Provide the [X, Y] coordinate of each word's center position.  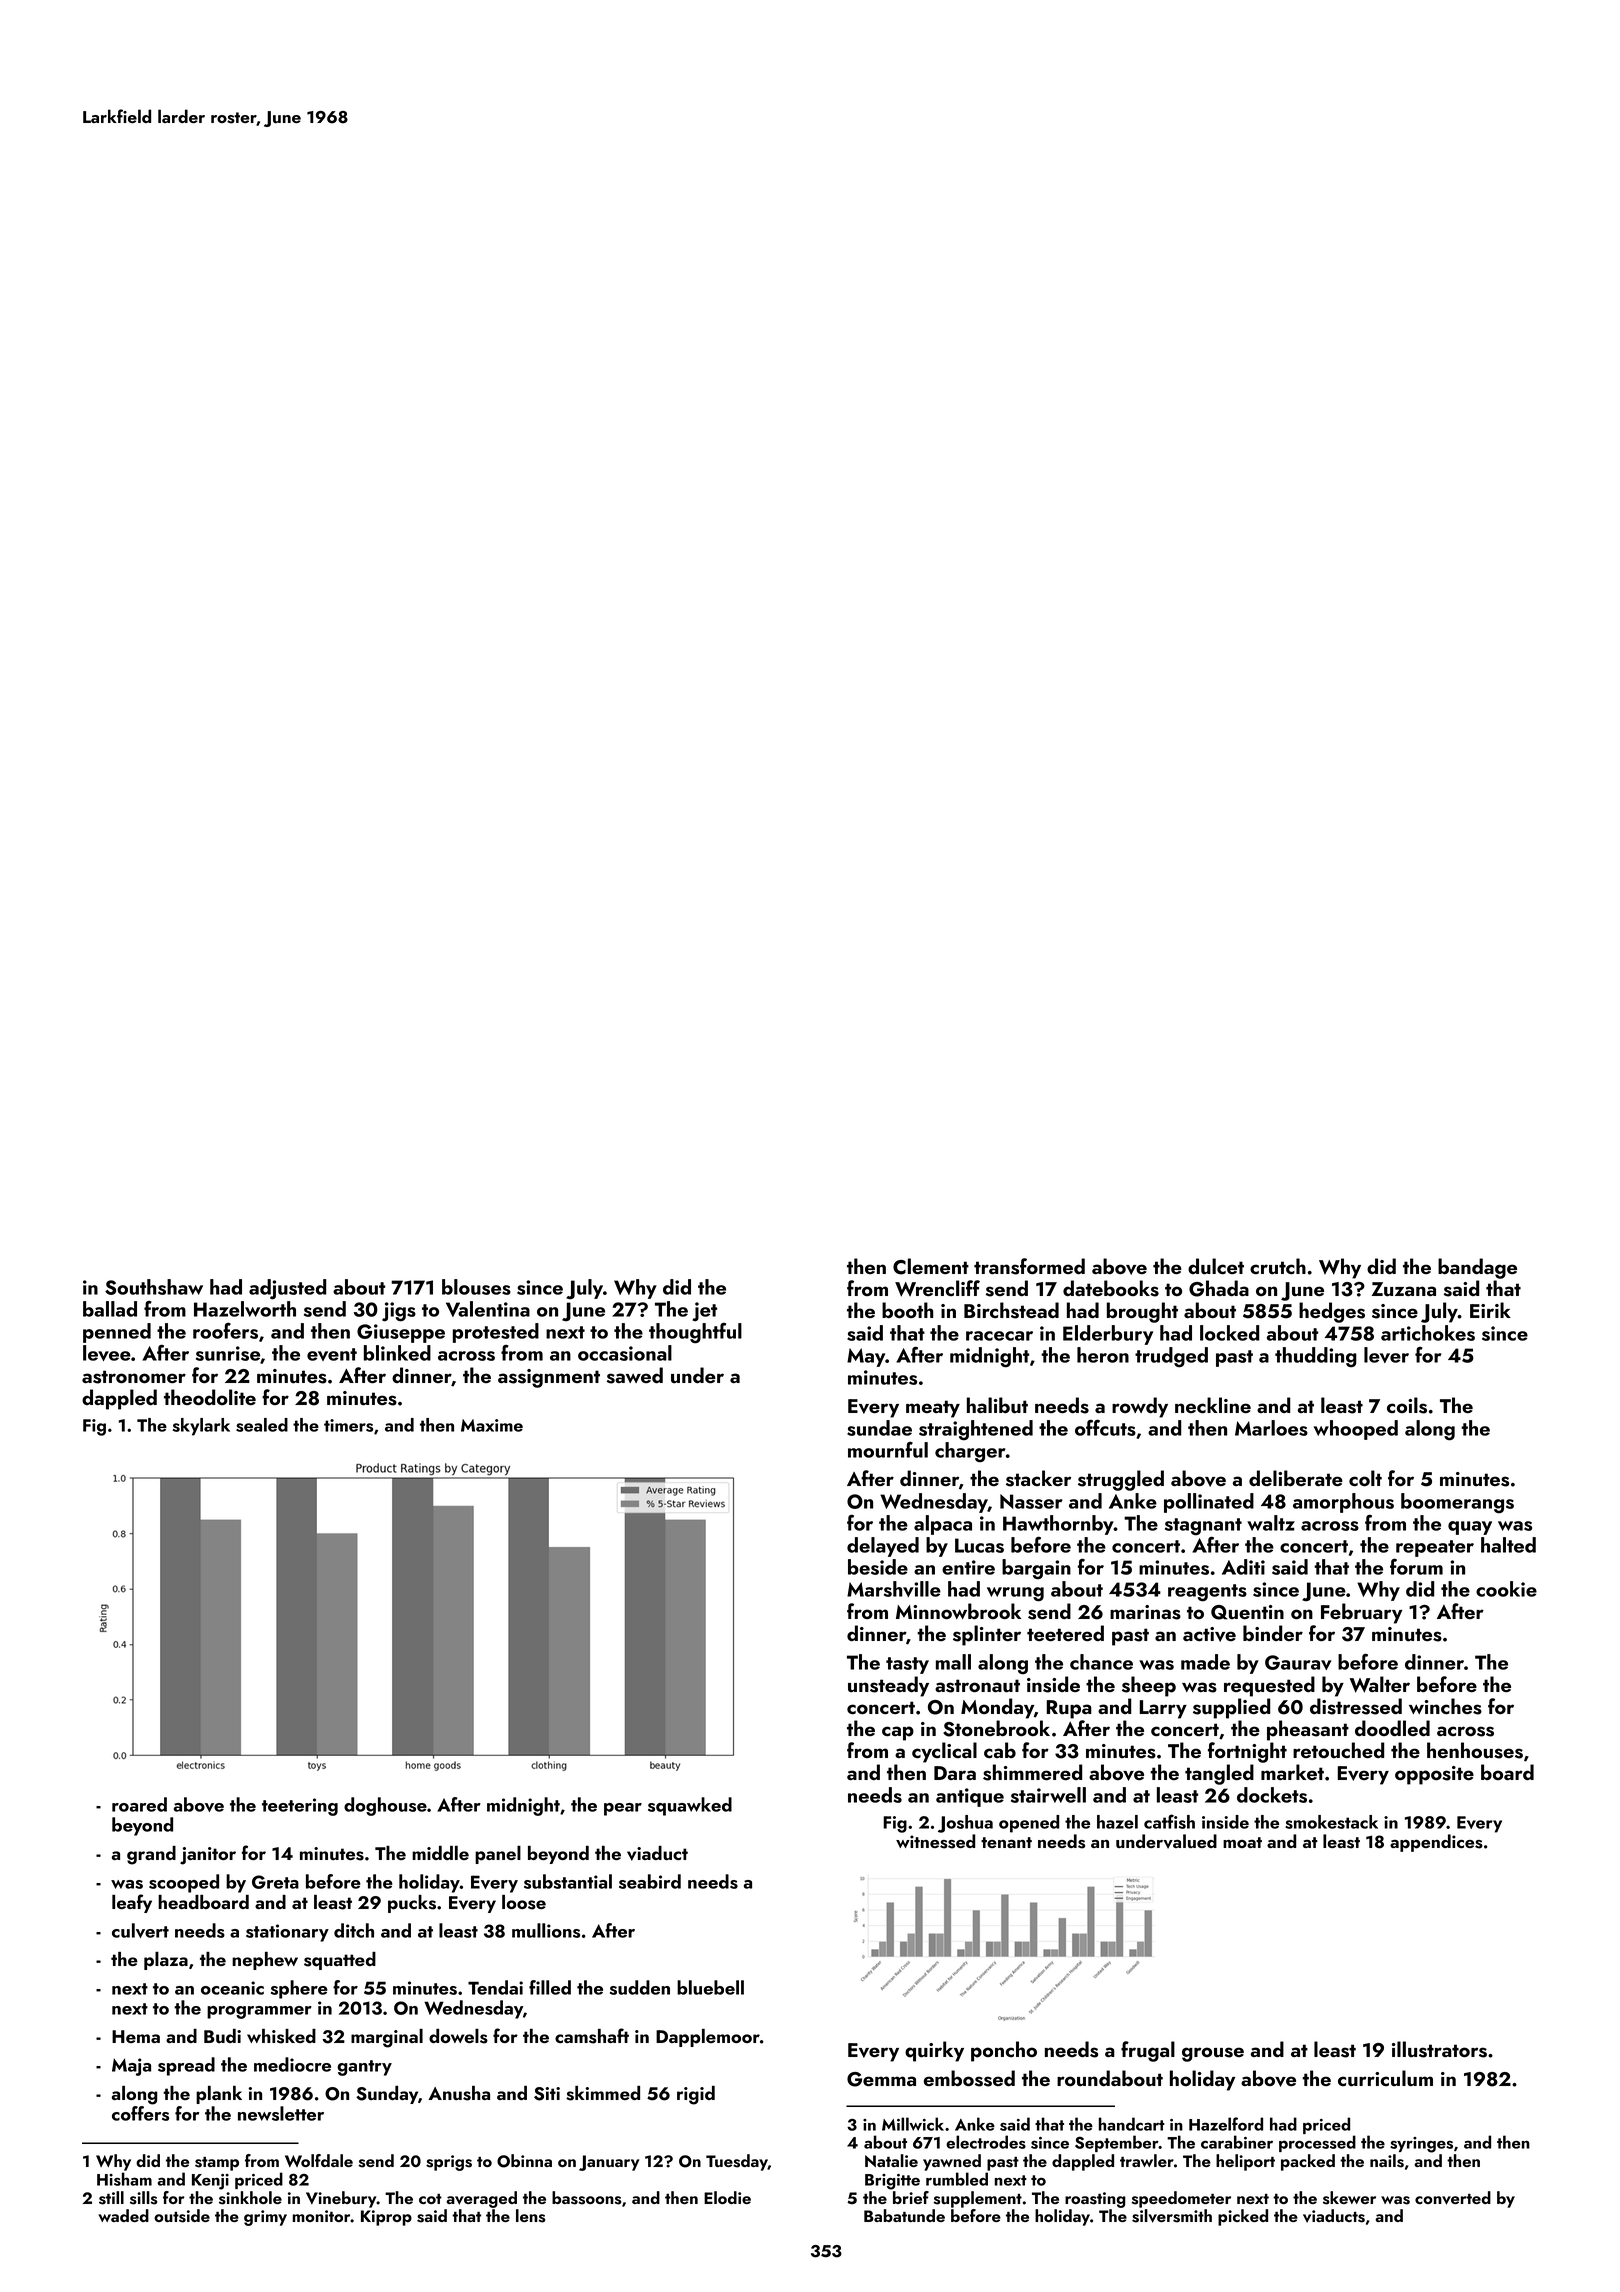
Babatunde [904, 2215]
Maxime [492, 1425]
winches [1445, 1706]
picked [1243, 2217]
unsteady [888, 1686]
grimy [265, 2218]
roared [139, 1804]
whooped [1356, 1430]
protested [496, 1333]
